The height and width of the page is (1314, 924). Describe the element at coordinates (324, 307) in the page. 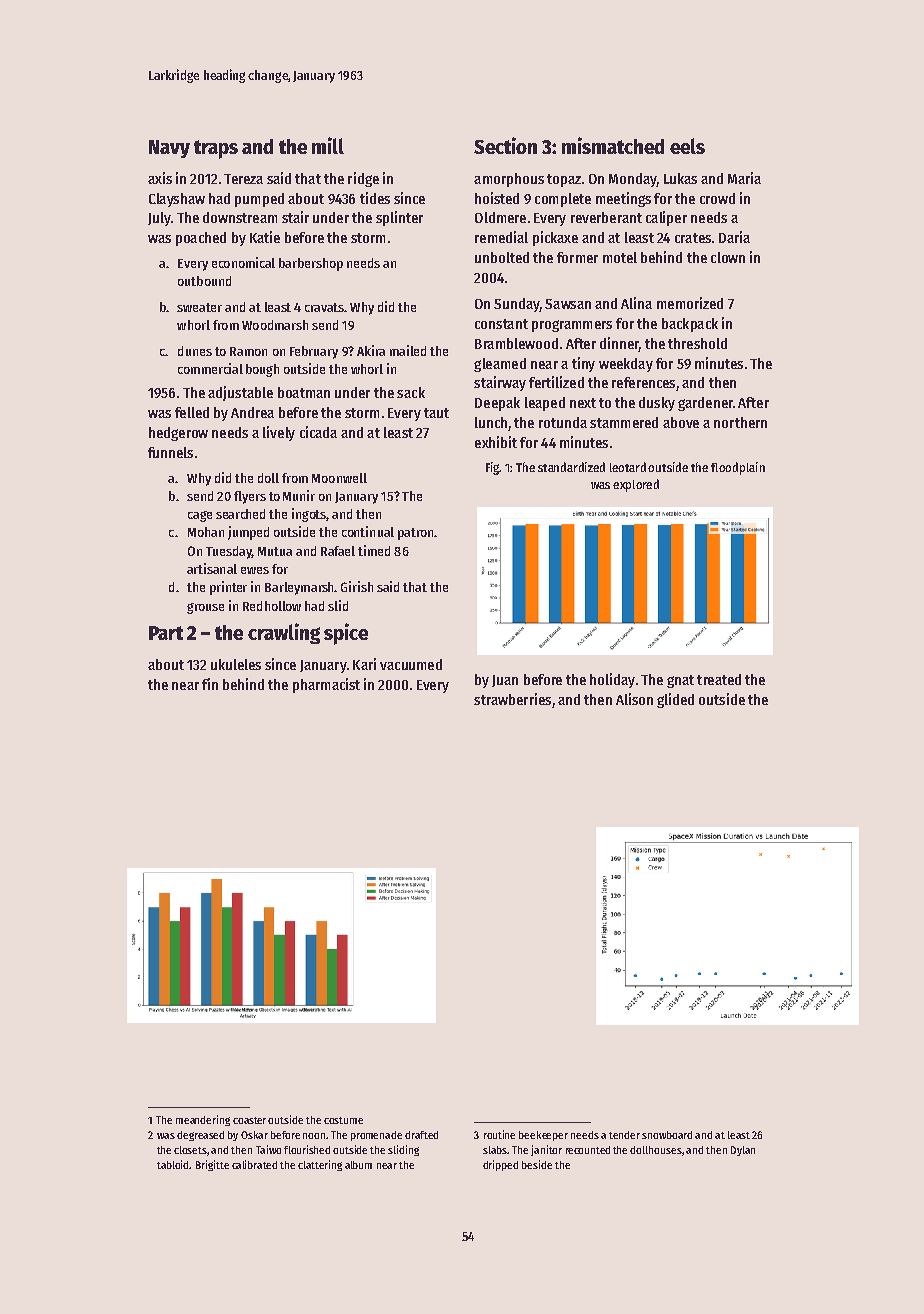

I see `cravats` at that location.
